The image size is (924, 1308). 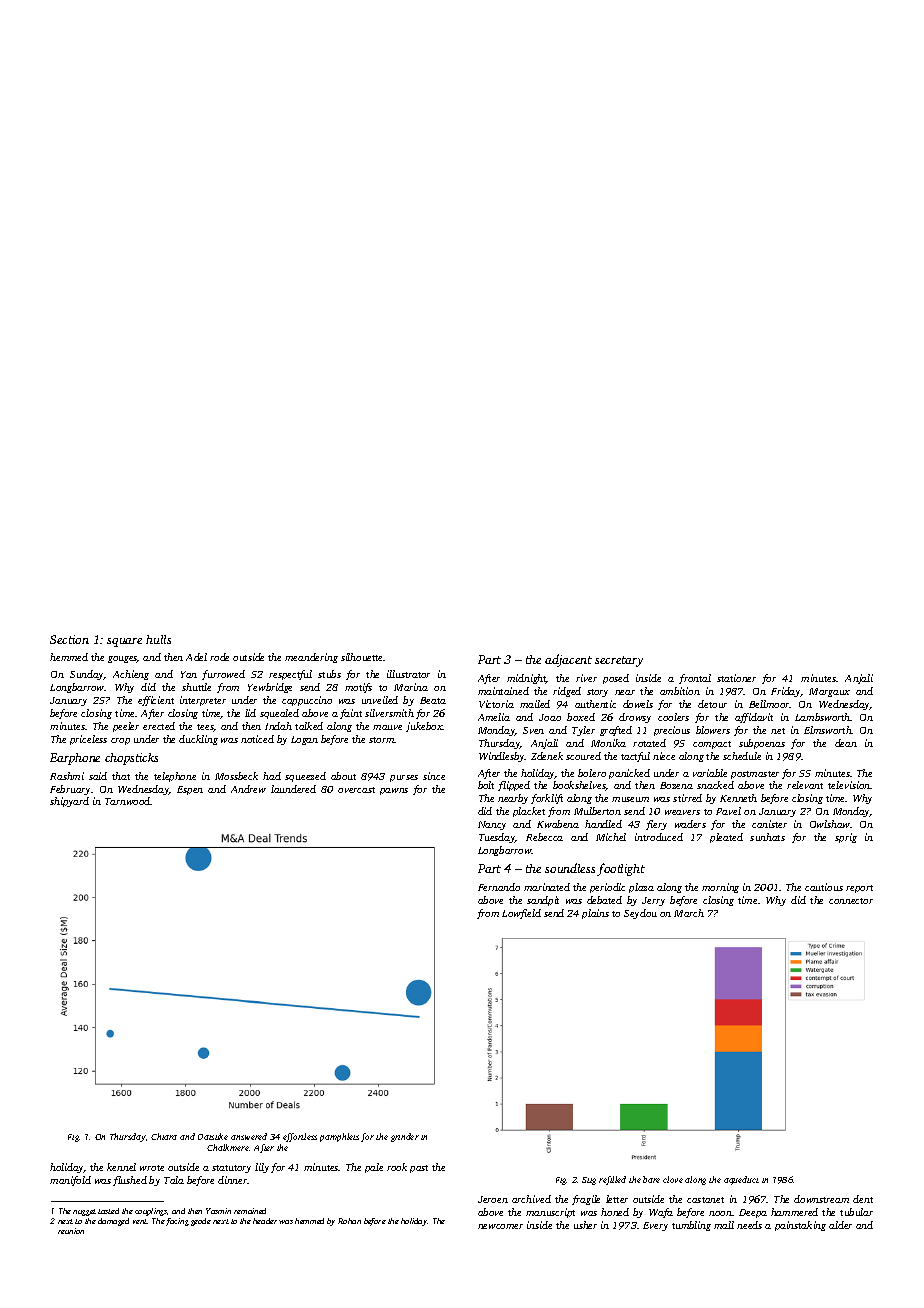 What do you see at coordinates (219, 657) in the image?
I see `rode` at bounding box center [219, 657].
